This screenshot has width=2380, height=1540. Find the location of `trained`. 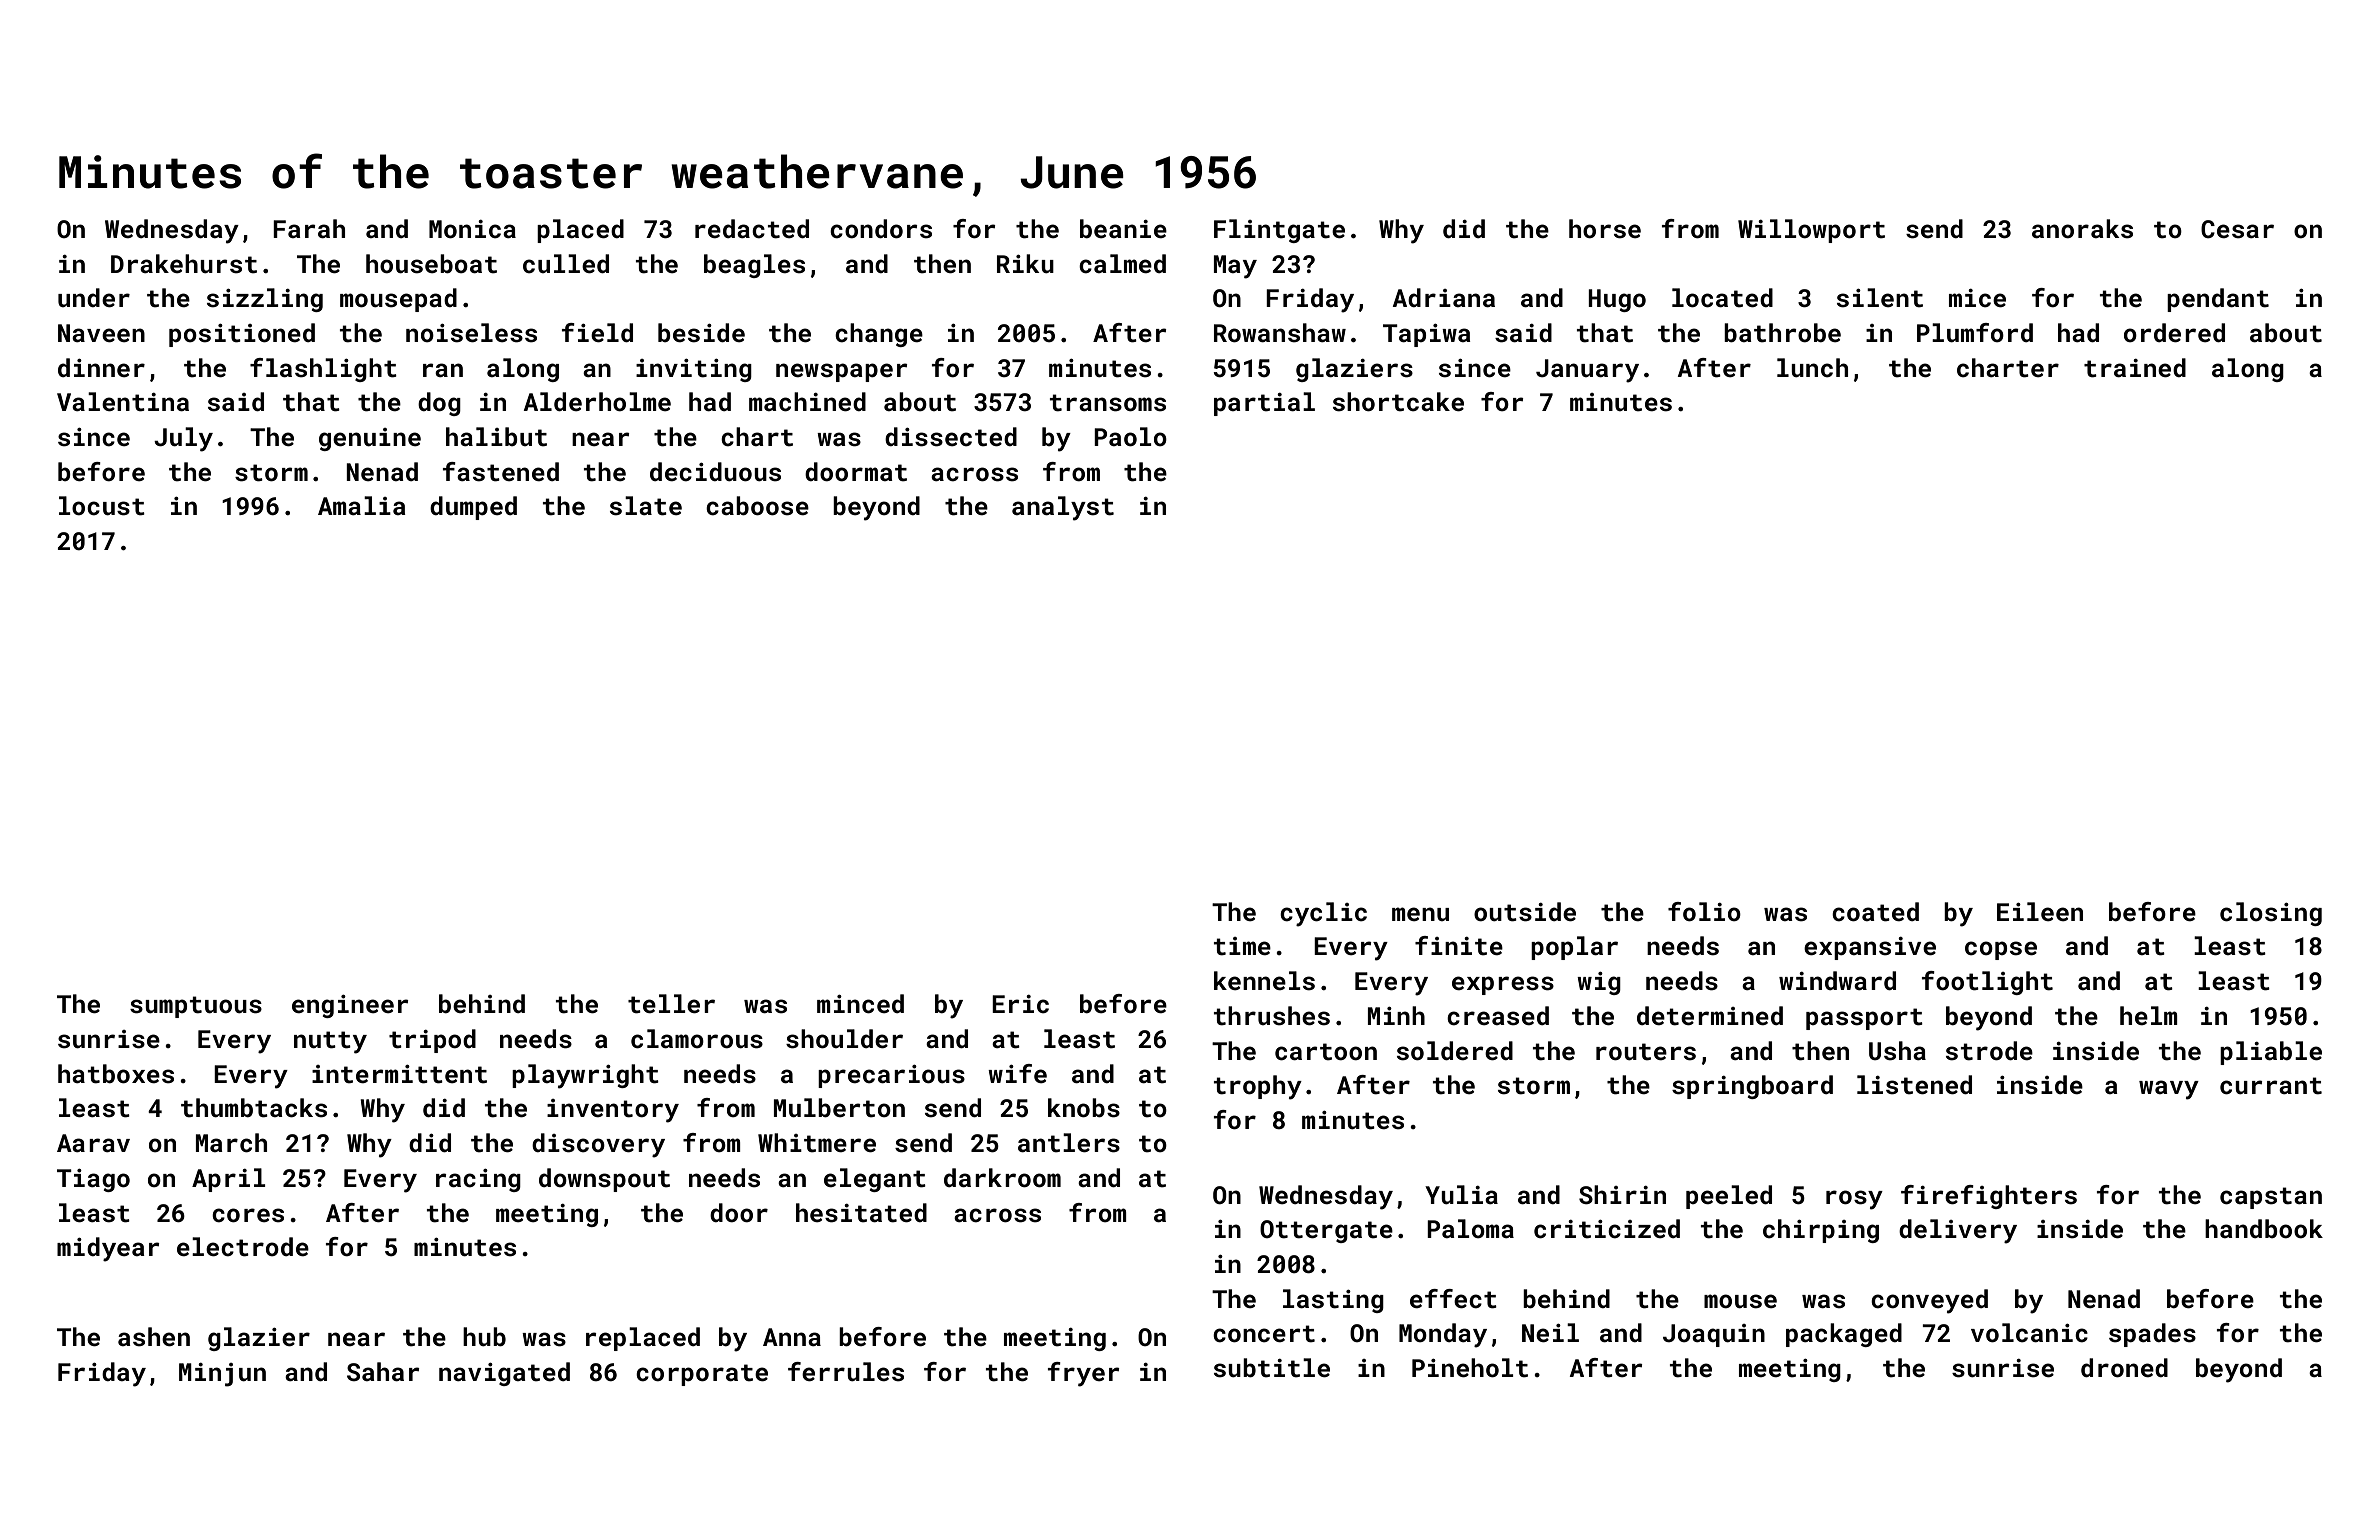

trained is located at coordinates (2135, 368).
